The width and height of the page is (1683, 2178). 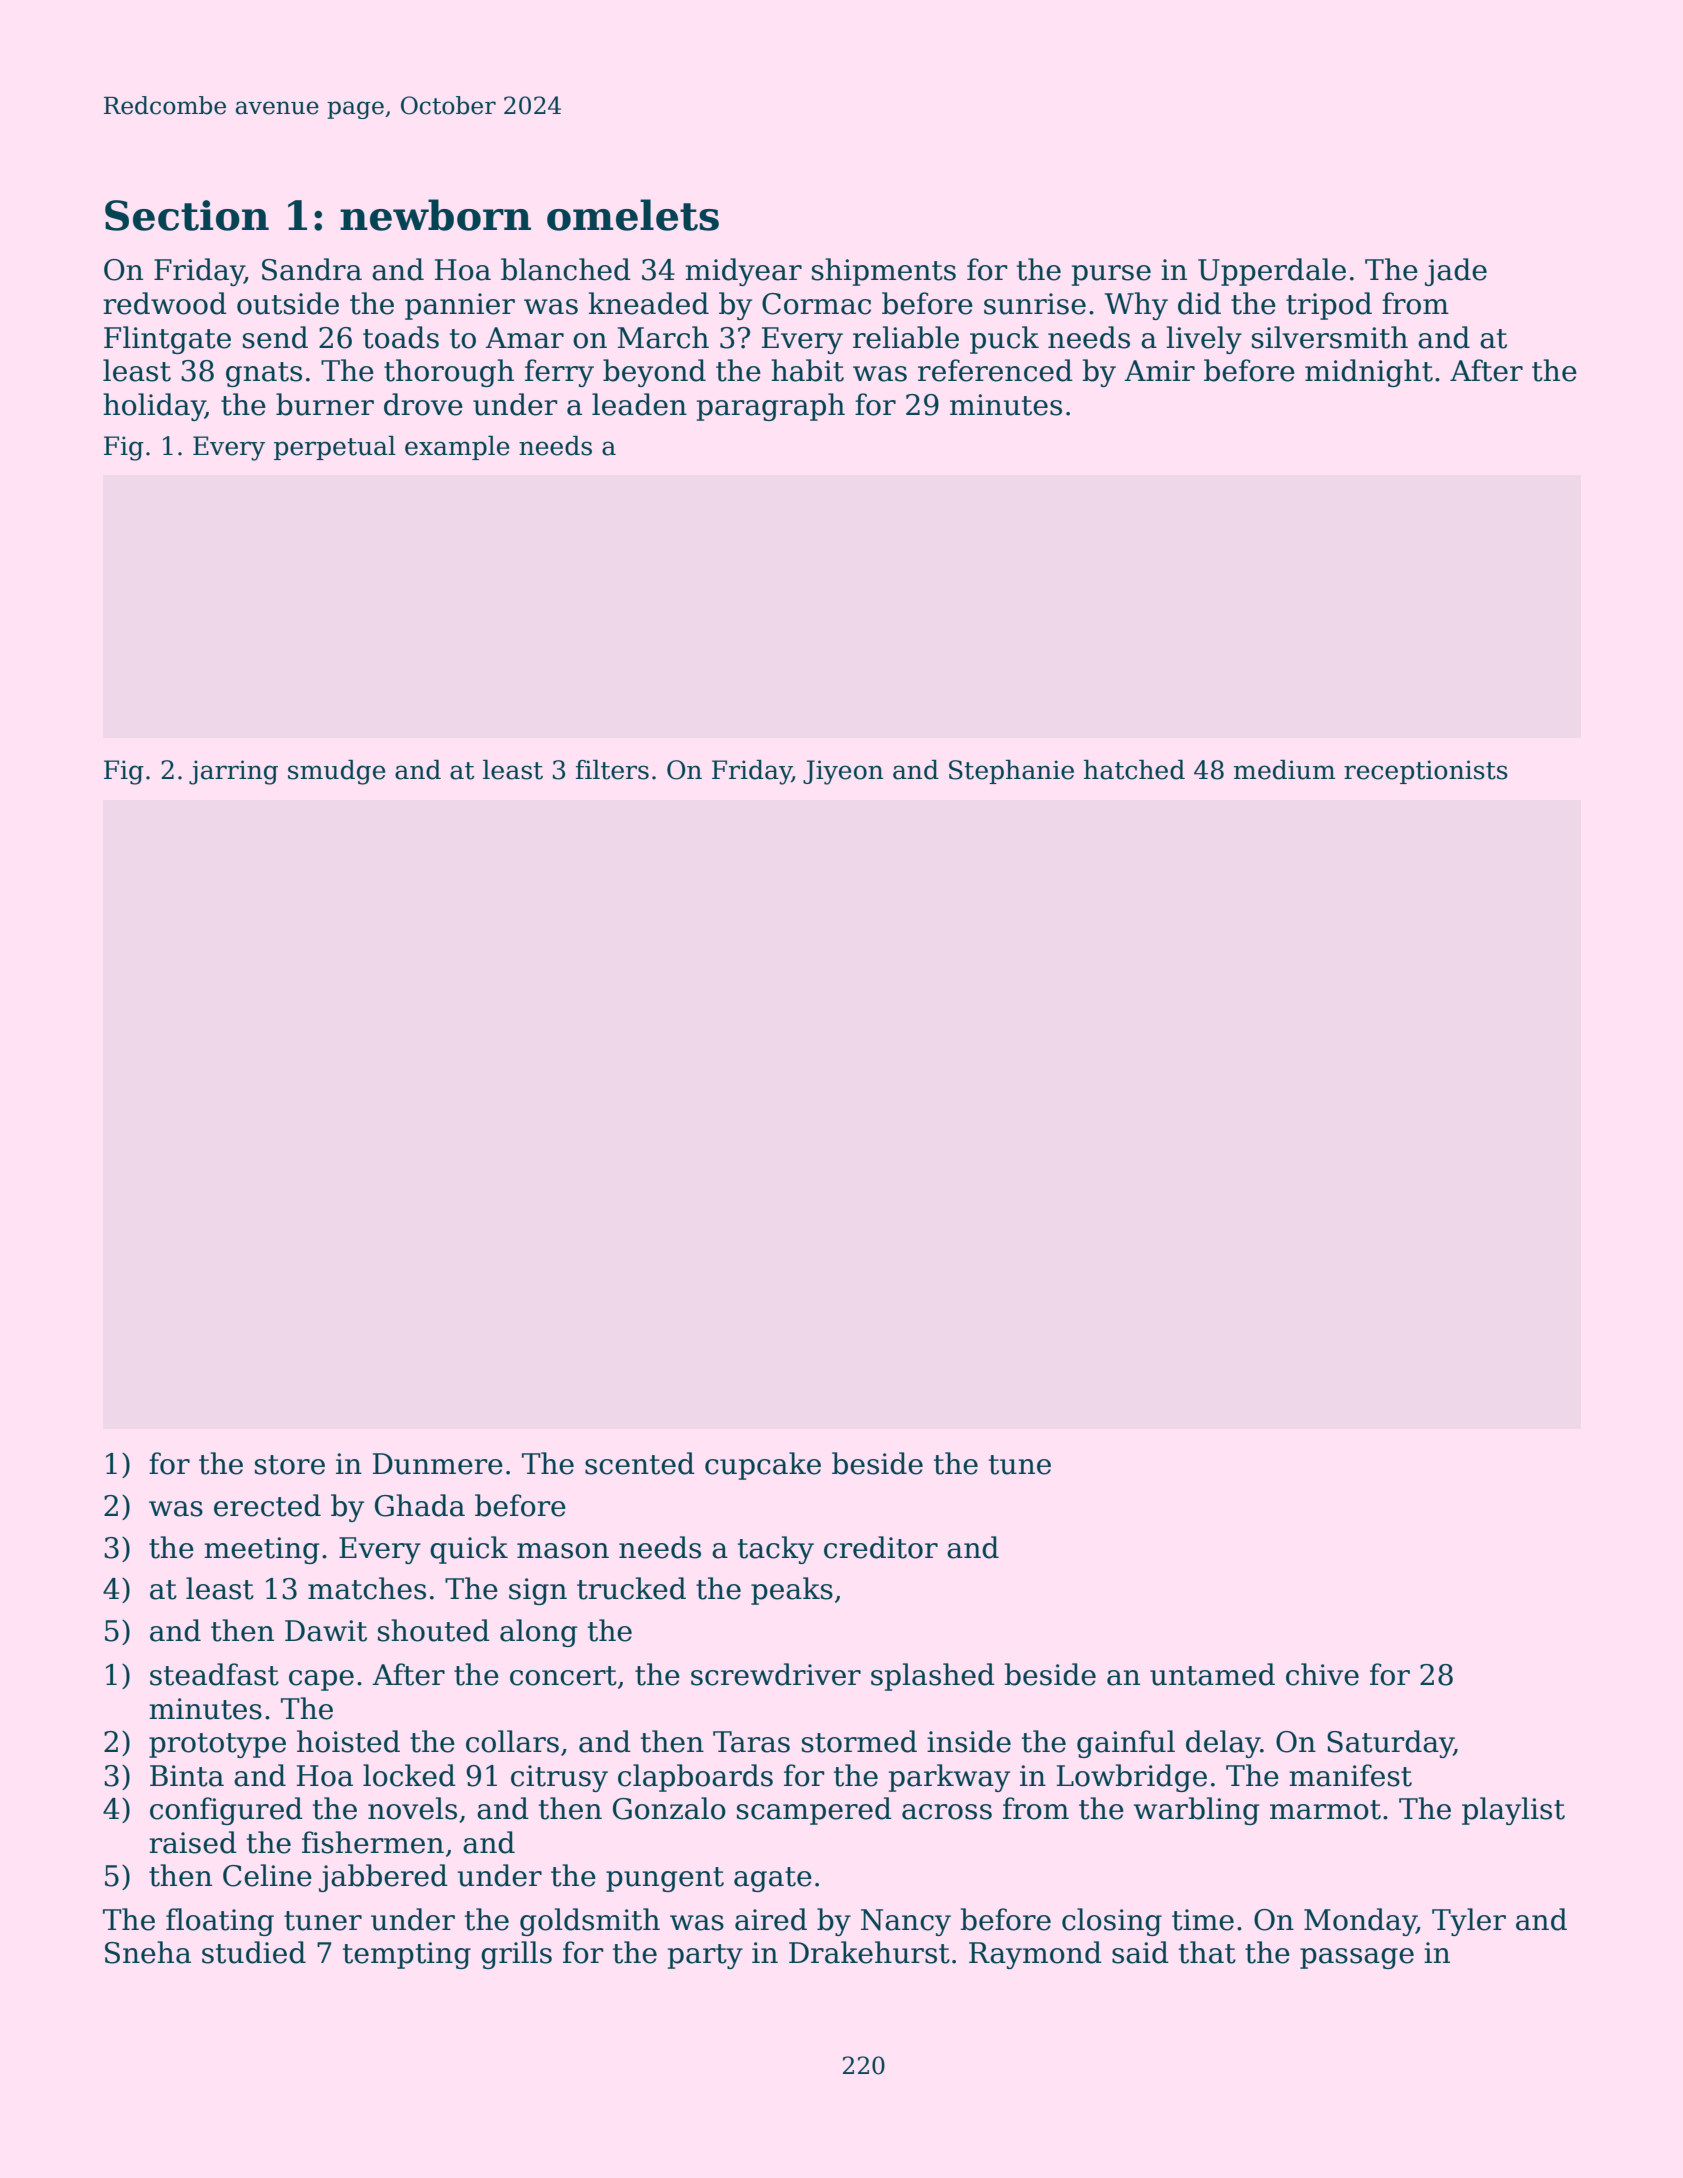 I want to click on receptionists, so click(x=1426, y=772).
